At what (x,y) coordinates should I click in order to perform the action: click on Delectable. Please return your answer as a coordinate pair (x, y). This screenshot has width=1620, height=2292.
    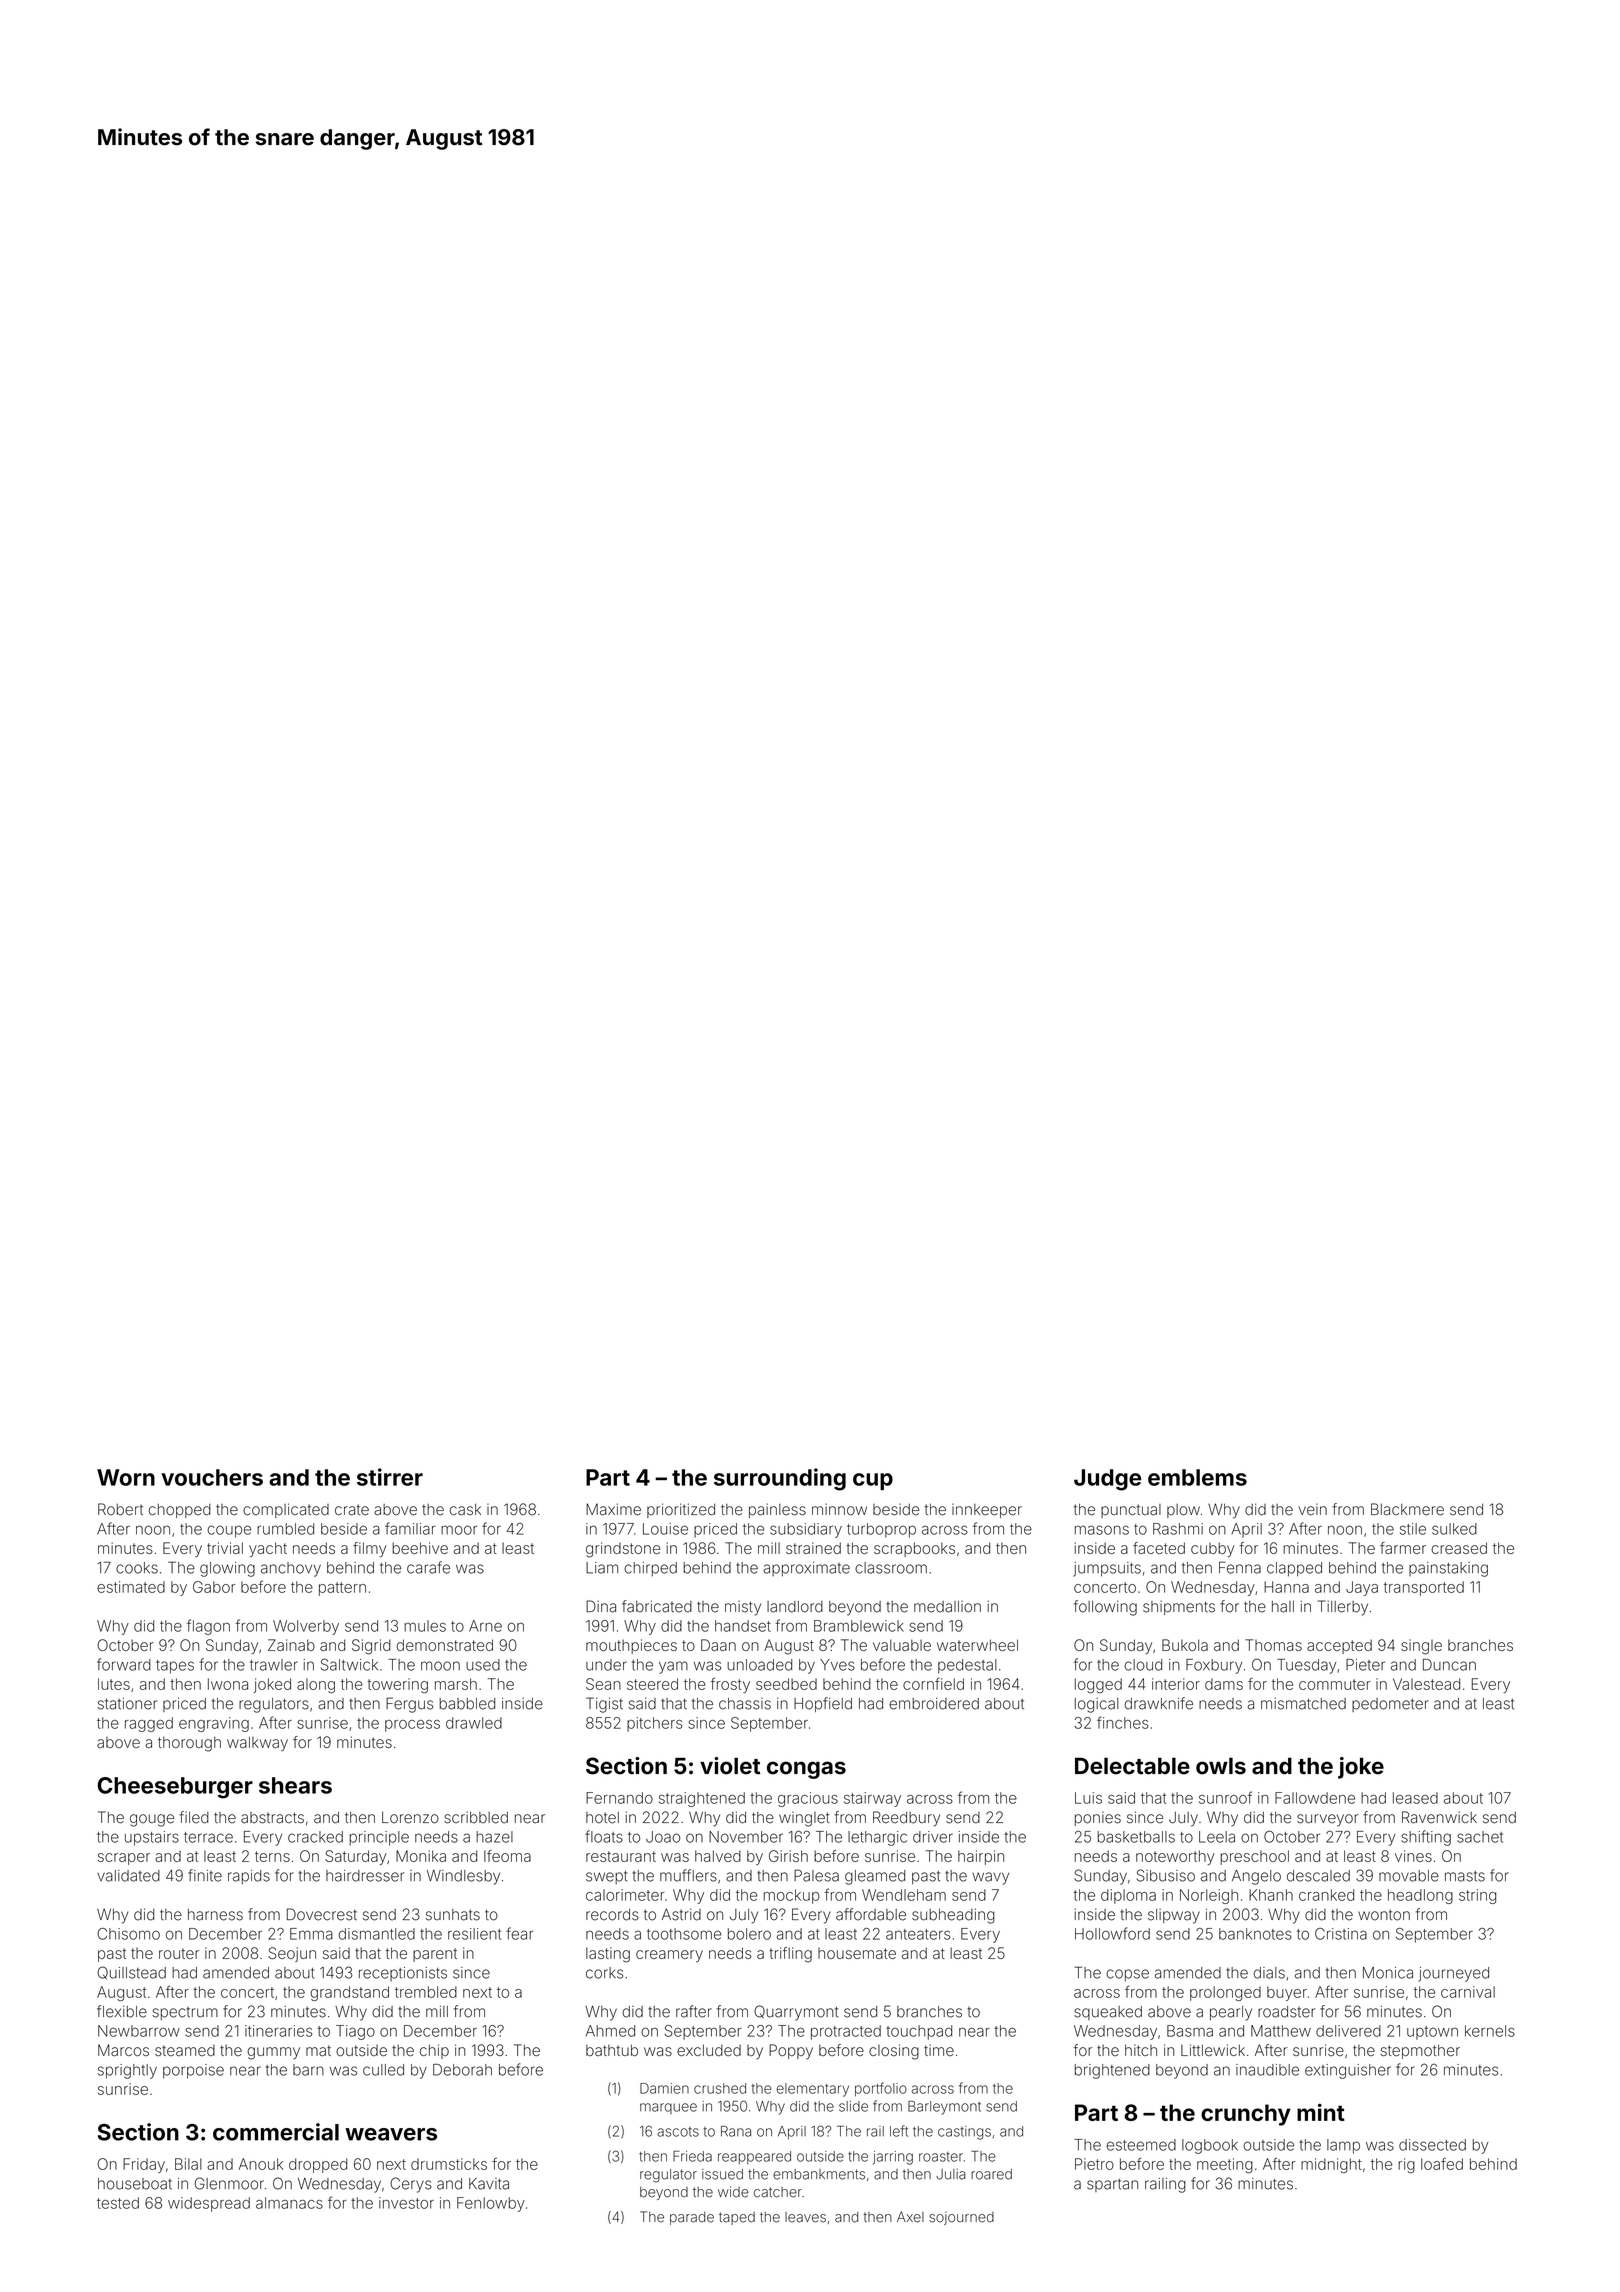
    Looking at the image, I should click on (1132, 1766).
